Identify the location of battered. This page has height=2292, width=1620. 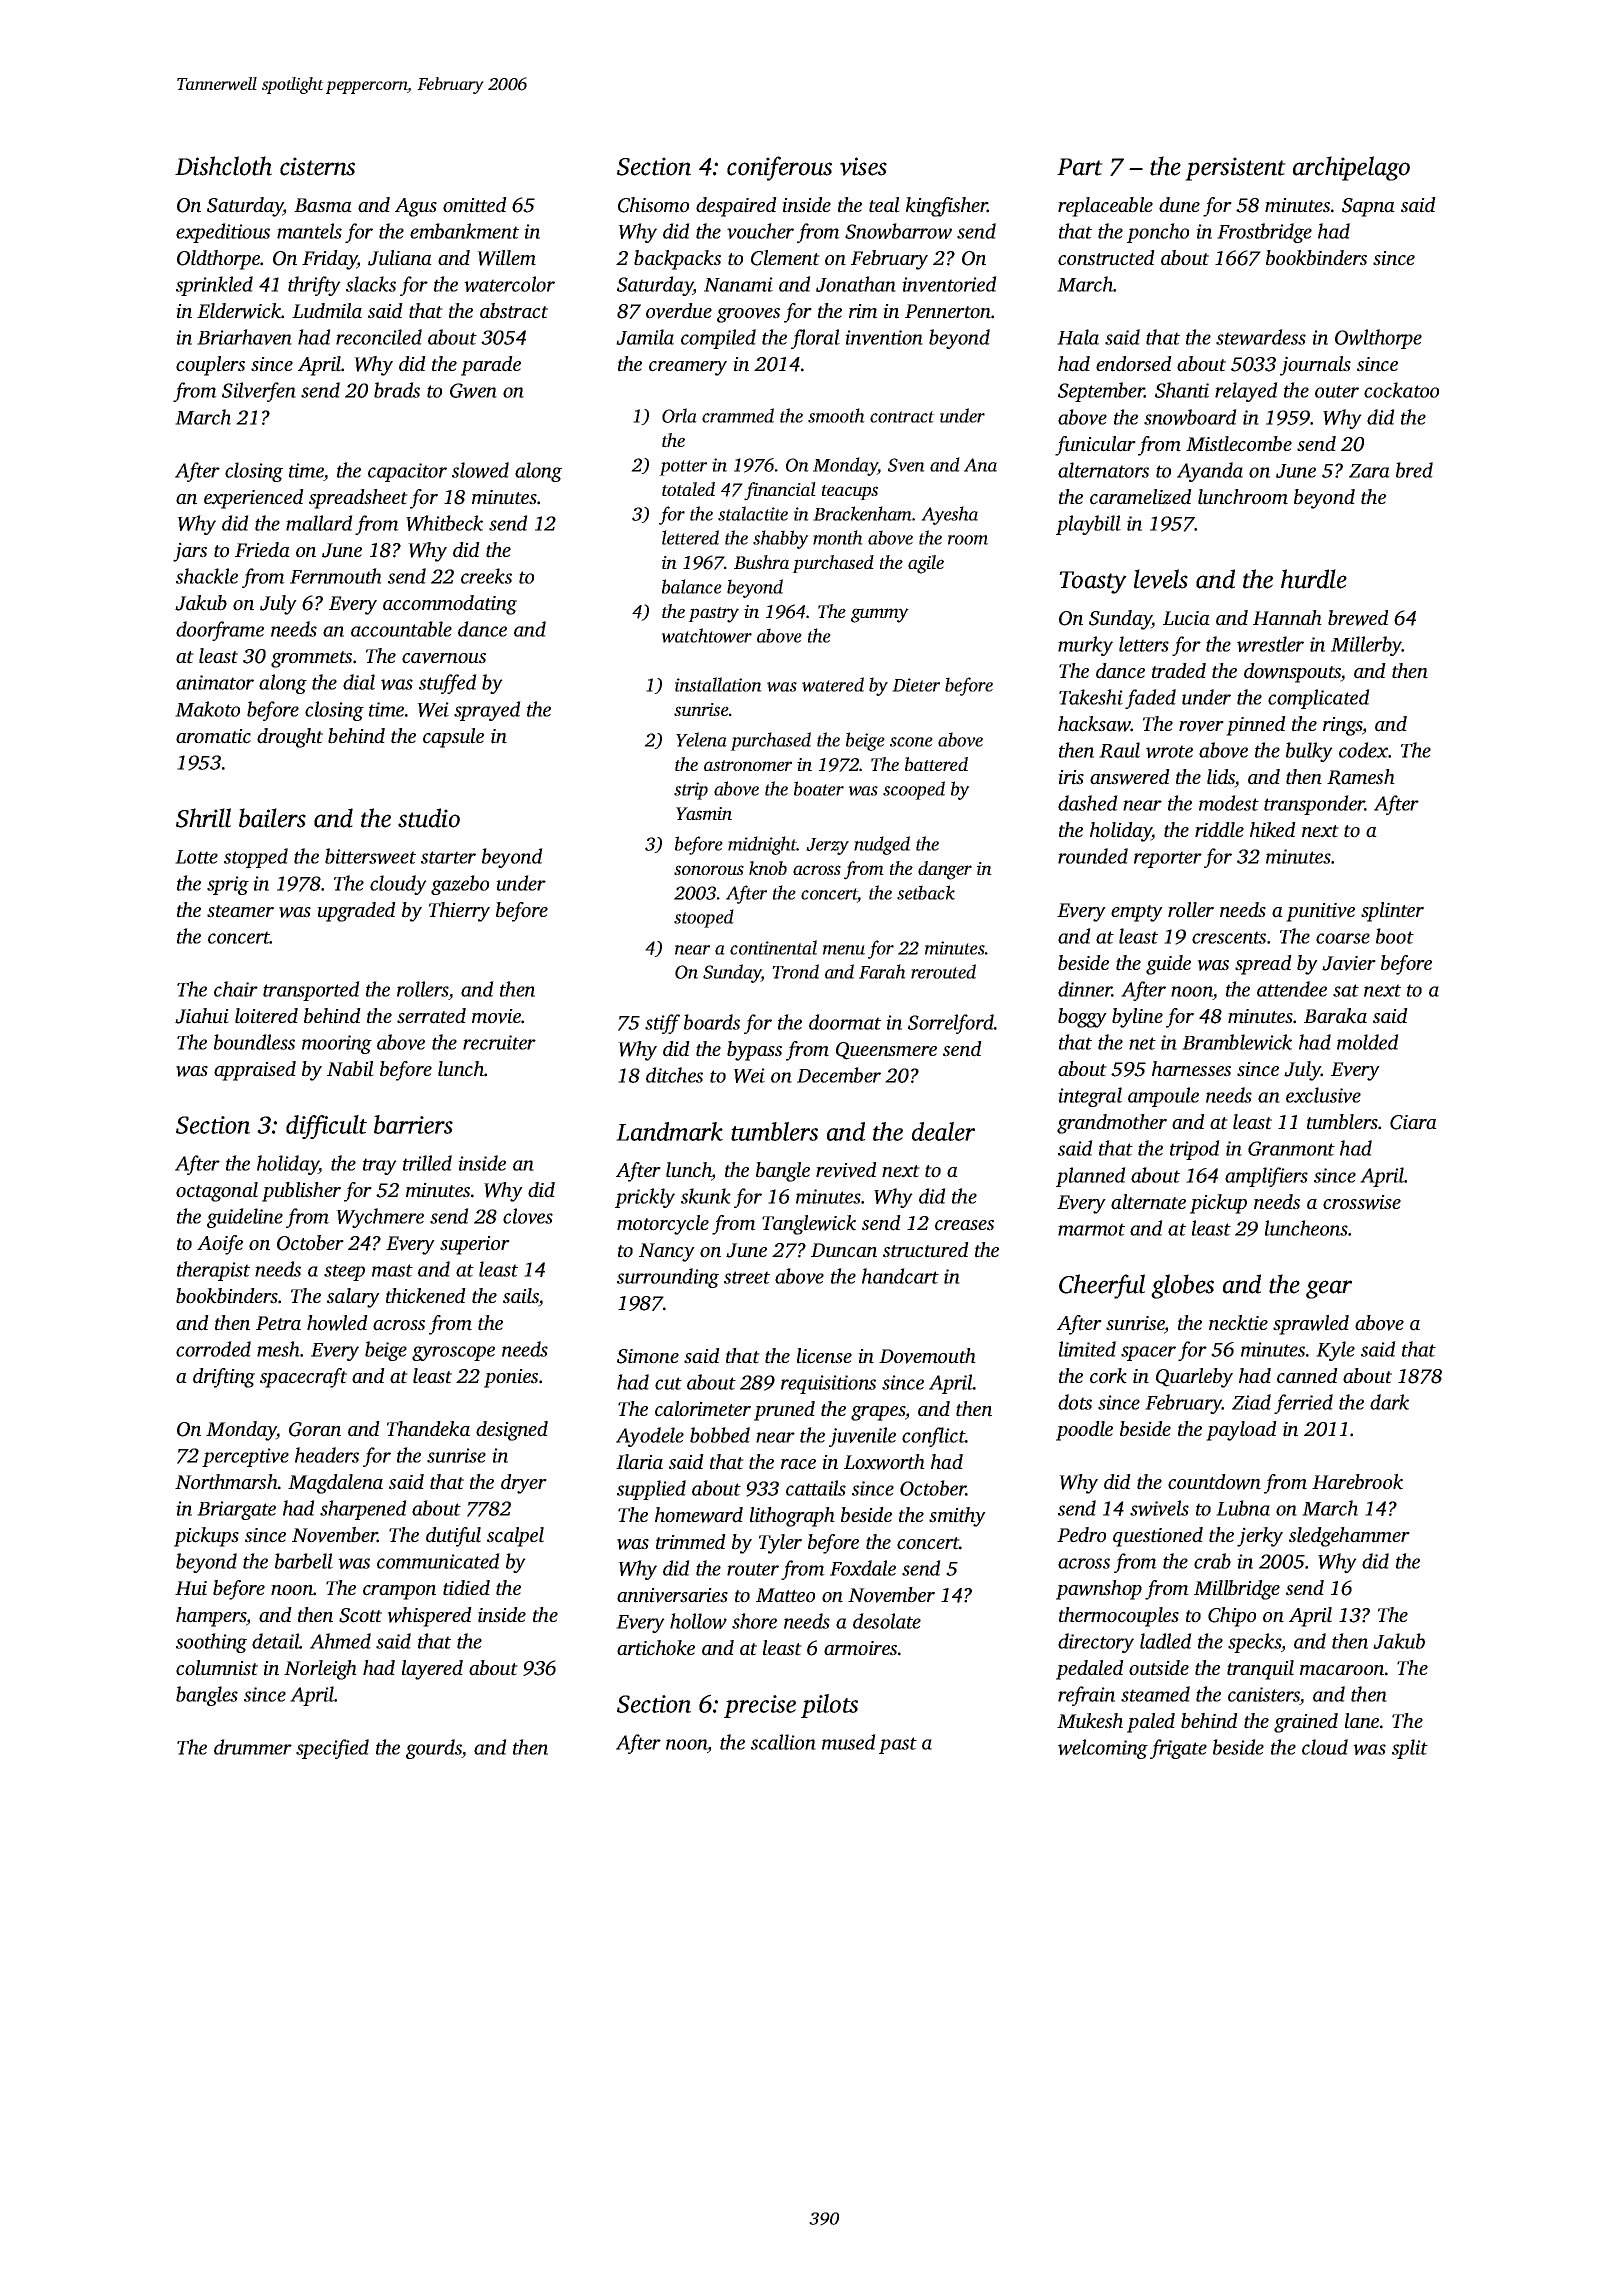
(936, 764).
